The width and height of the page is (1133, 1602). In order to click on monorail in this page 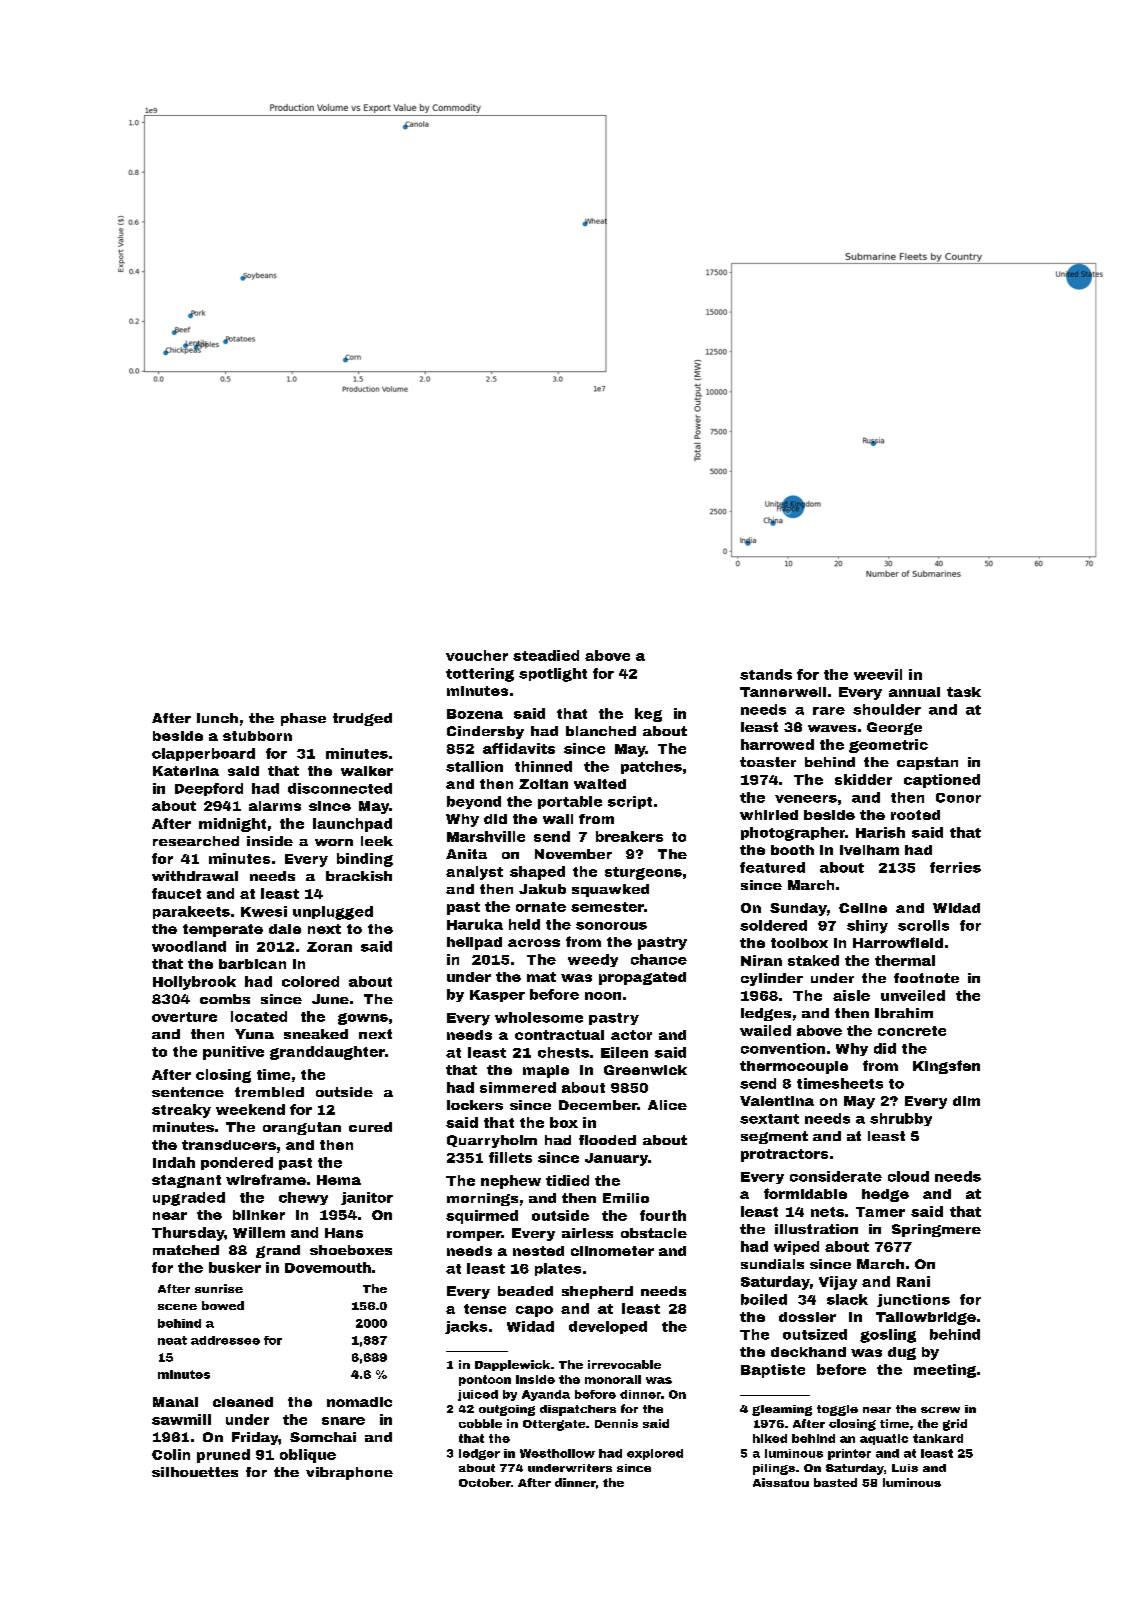, I will do `click(613, 1379)`.
